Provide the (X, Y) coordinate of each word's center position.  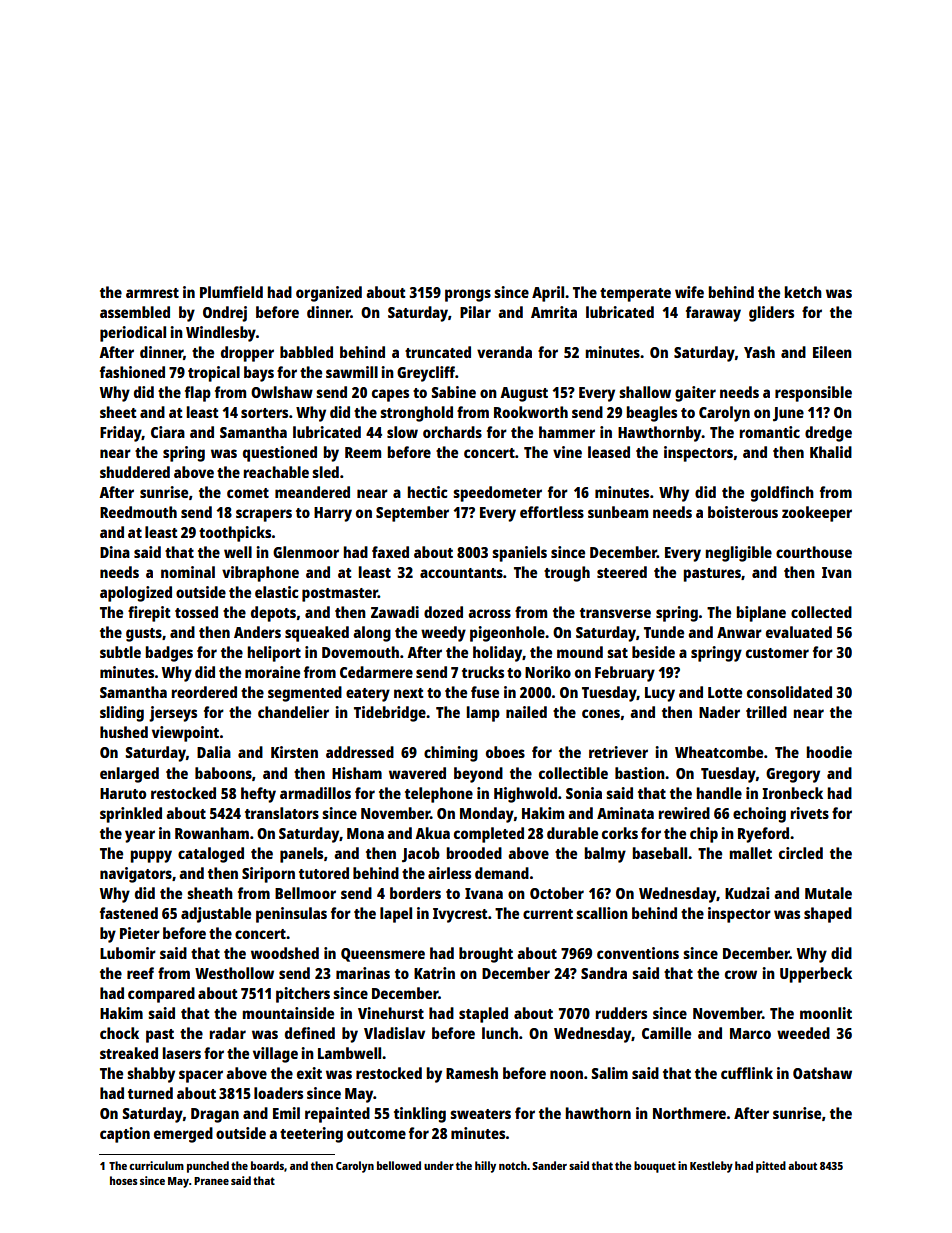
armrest (152, 293)
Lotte (725, 692)
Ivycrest (460, 915)
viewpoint (185, 734)
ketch (803, 292)
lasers (181, 1053)
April (548, 294)
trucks (483, 672)
